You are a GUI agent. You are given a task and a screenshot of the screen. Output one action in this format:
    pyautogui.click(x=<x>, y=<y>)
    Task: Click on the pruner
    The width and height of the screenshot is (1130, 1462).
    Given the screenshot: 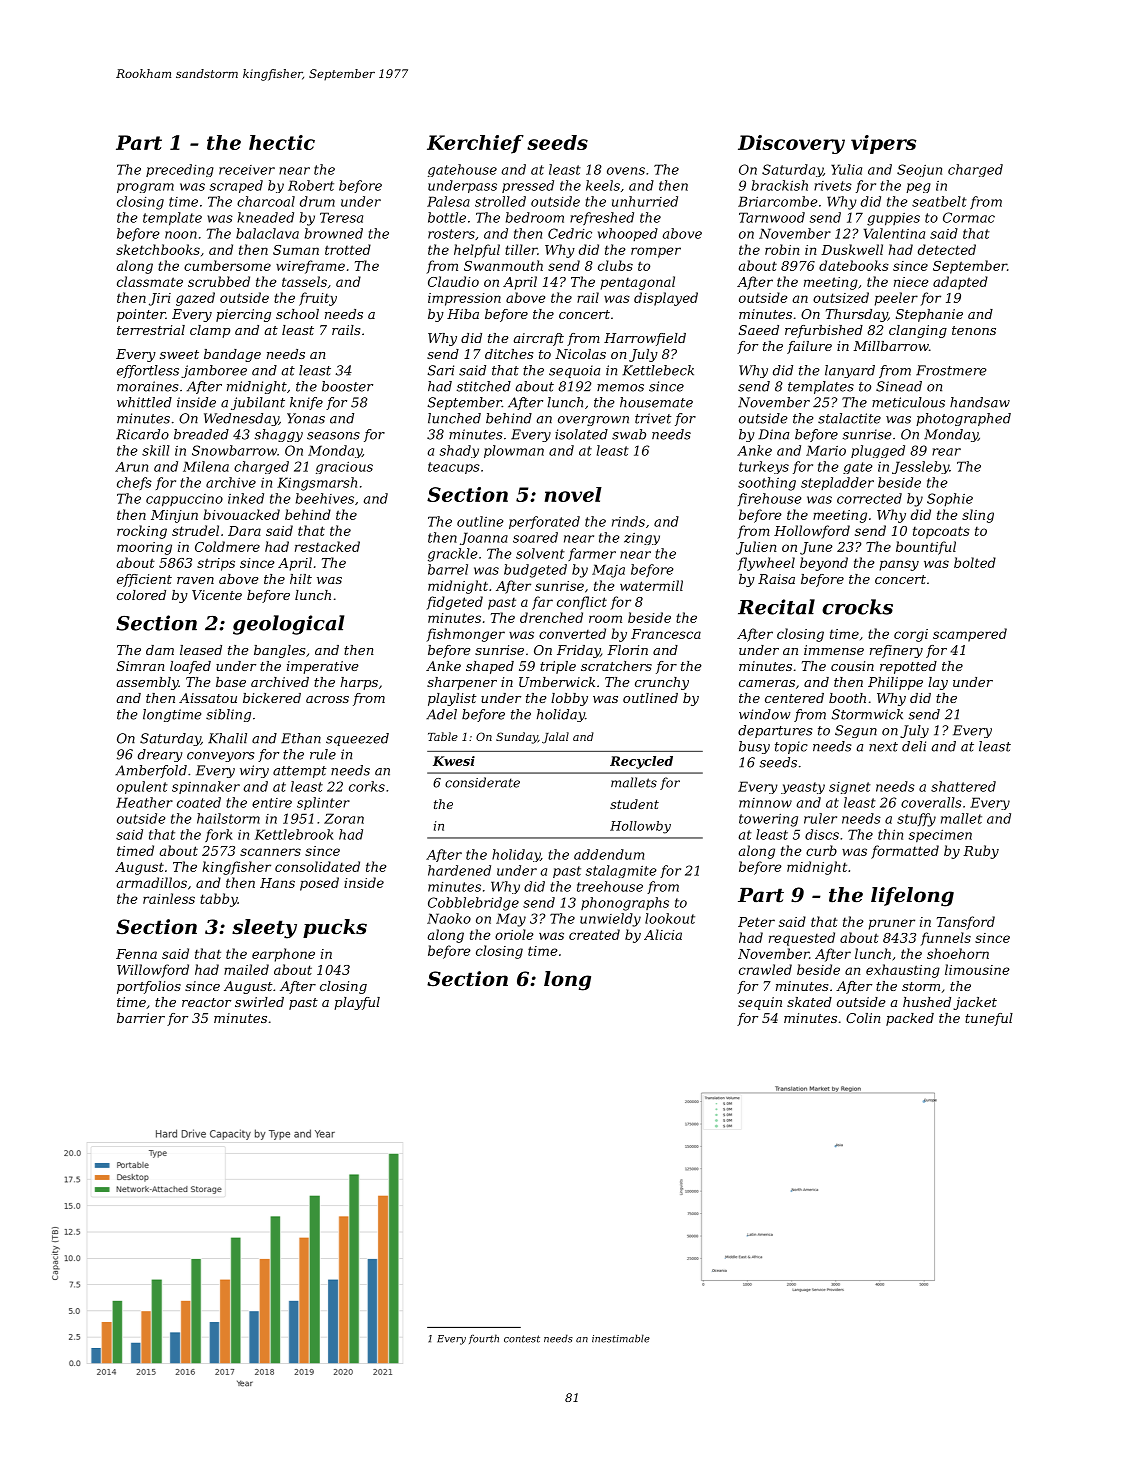 What is the action you would take?
    pyautogui.click(x=892, y=924)
